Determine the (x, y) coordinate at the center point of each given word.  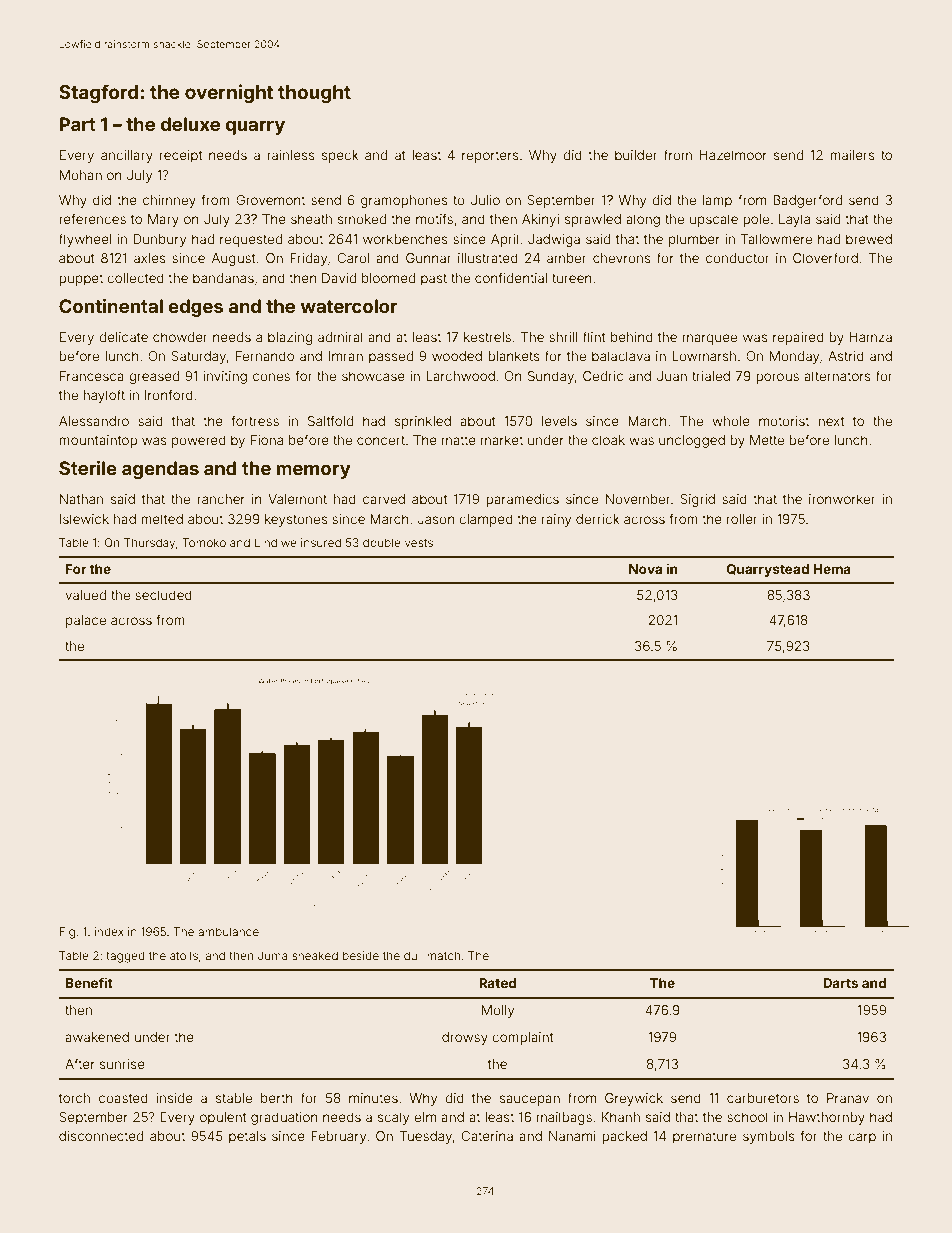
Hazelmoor (733, 155)
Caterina (487, 1136)
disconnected (101, 1136)
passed (391, 357)
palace (86, 621)
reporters (490, 157)
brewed (869, 239)
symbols (769, 1137)
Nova (645, 569)
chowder (180, 337)
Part (78, 124)
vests (419, 543)
